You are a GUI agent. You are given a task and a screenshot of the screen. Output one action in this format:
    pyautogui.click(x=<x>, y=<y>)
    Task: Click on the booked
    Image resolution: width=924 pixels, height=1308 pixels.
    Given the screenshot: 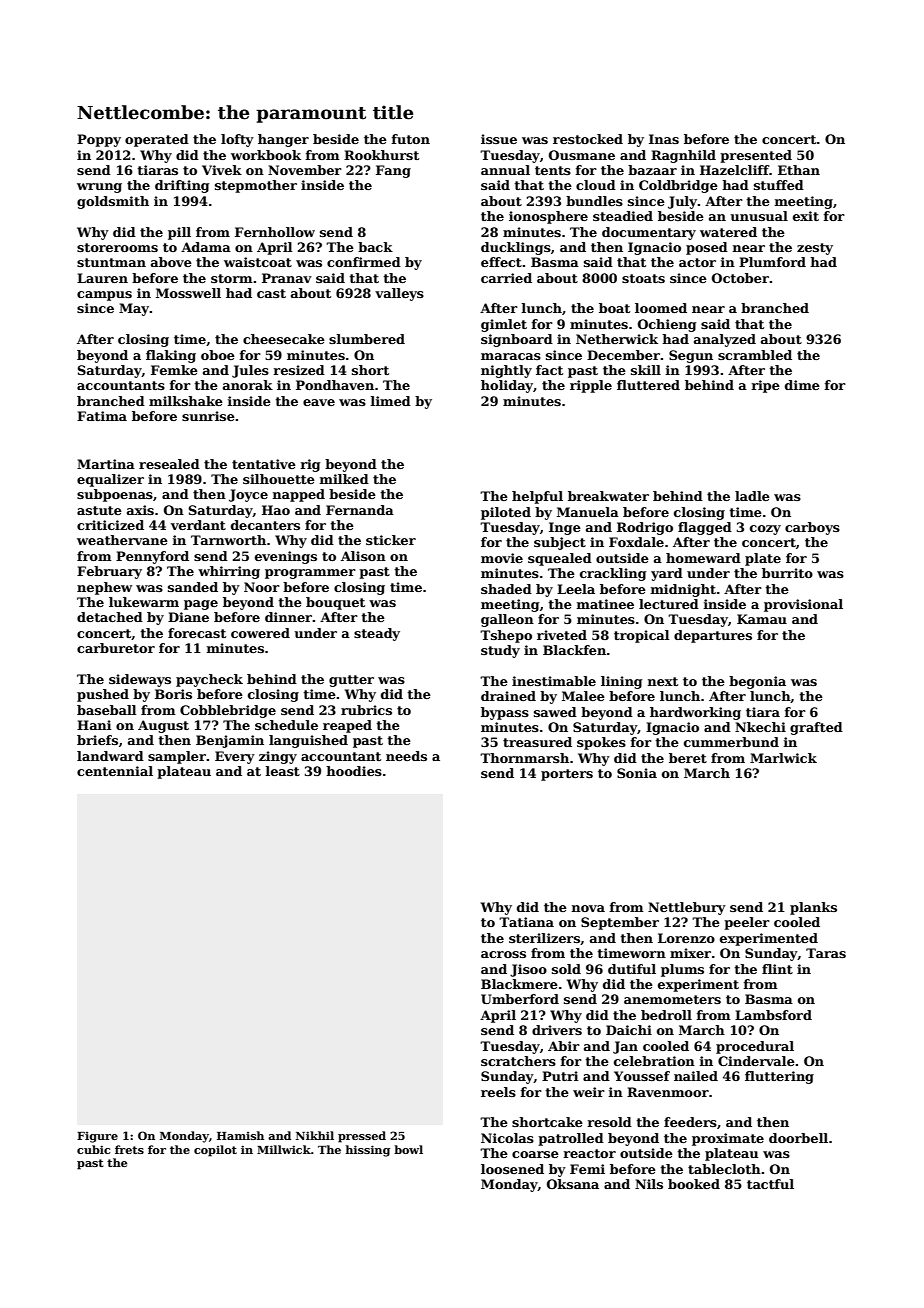 What is the action you would take?
    pyautogui.click(x=694, y=1184)
